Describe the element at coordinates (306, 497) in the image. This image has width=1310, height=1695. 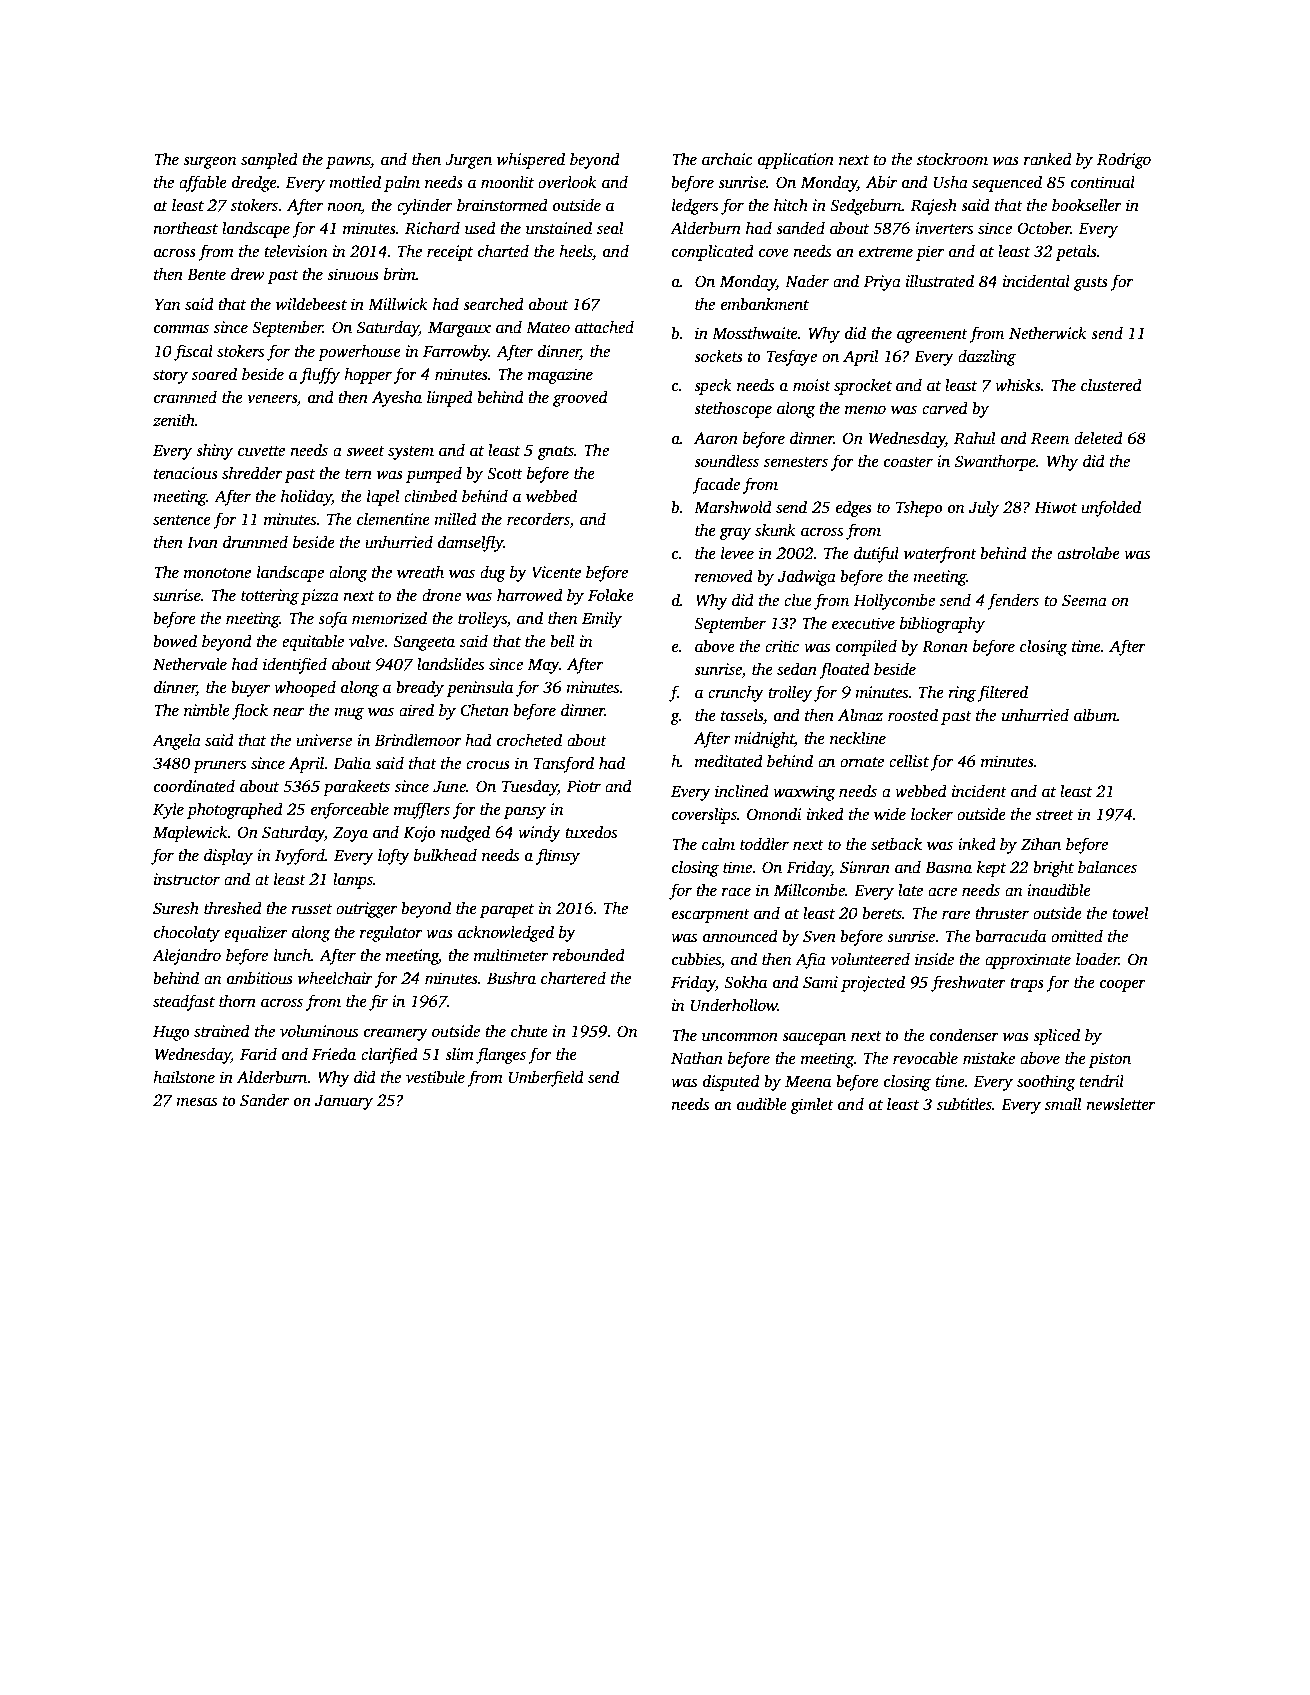
I see `holiday` at that location.
